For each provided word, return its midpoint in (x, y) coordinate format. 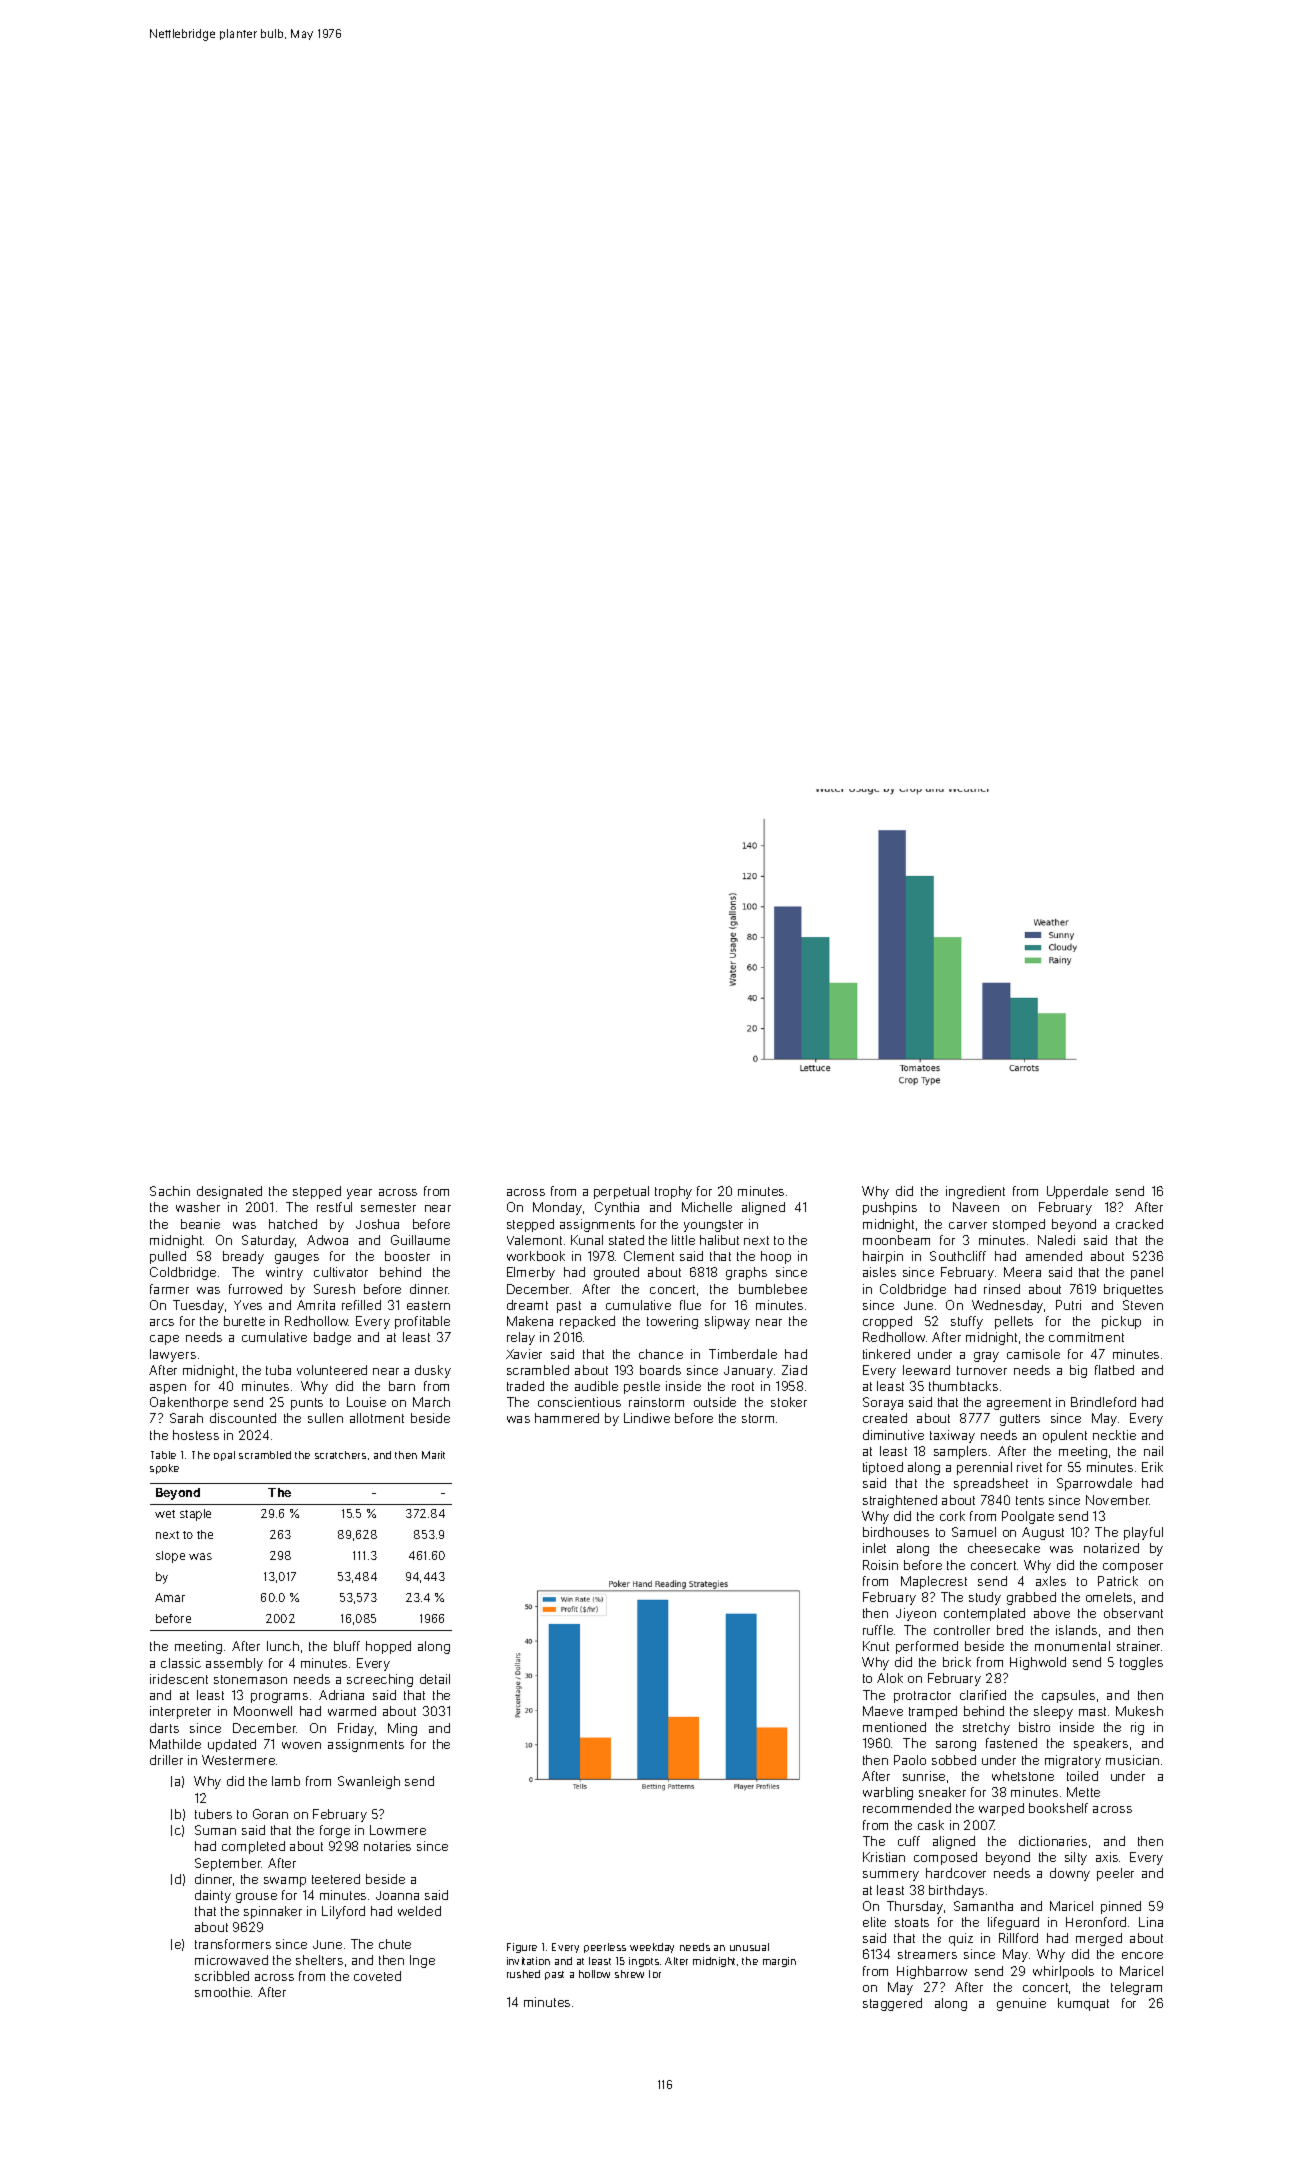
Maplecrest (934, 1582)
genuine (1021, 2004)
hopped (388, 1647)
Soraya (883, 1403)
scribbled (222, 1976)
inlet (874, 1548)
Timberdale (743, 1354)
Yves (248, 1305)
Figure (522, 1948)
